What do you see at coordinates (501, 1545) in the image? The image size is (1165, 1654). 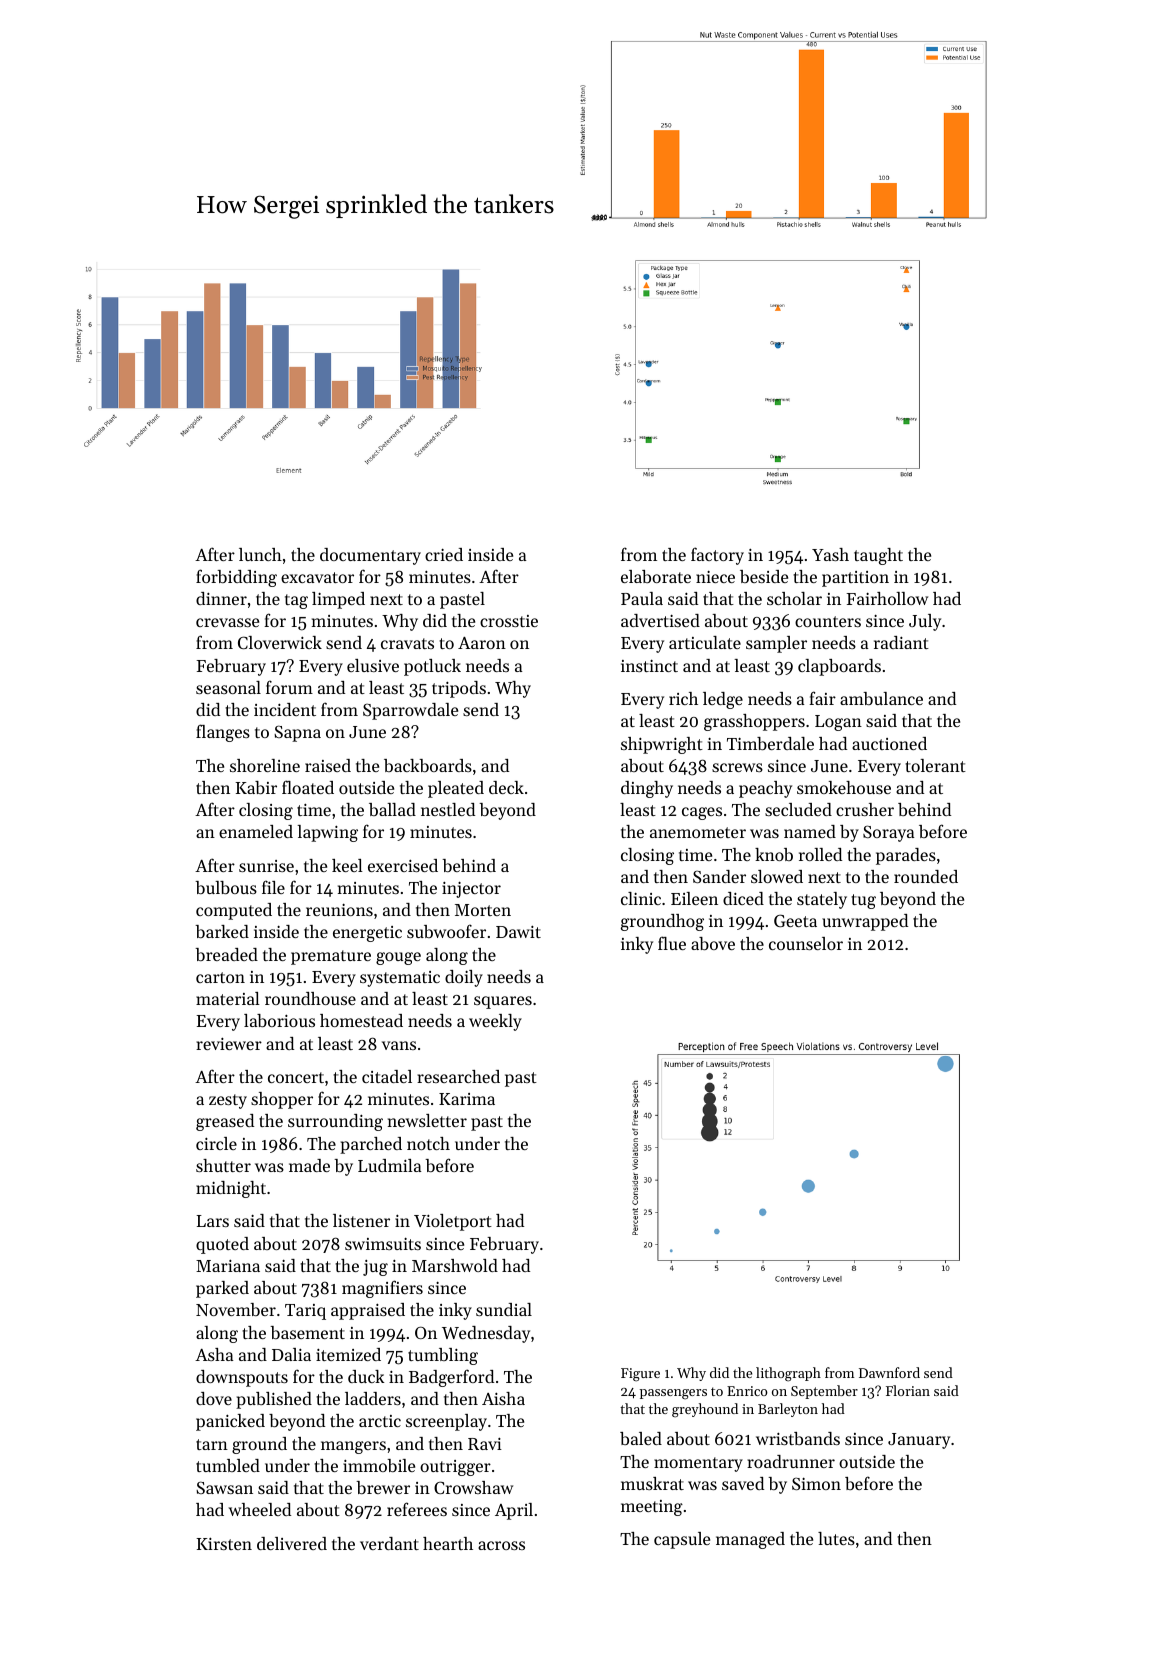 I see `across` at bounding box center [501, 1545].
